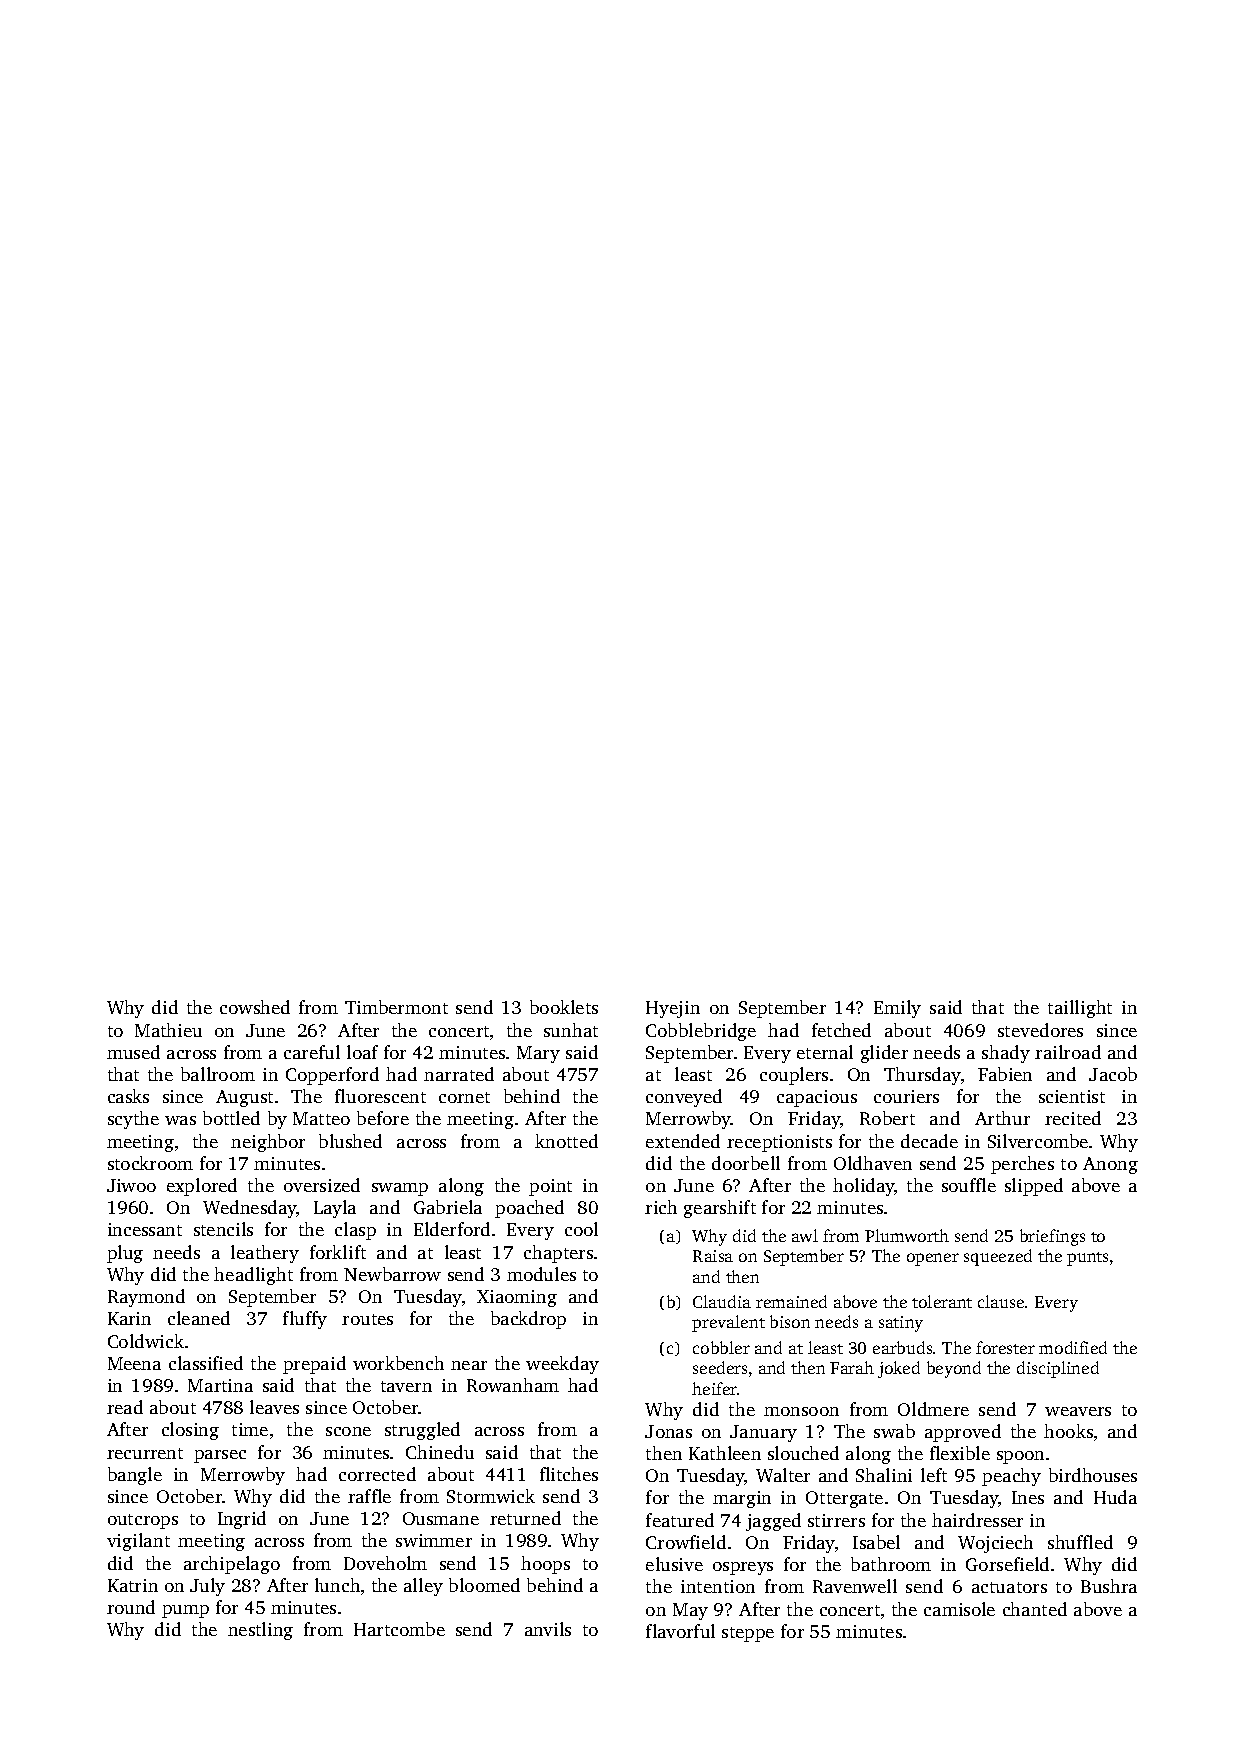  What do you see at coordinates (1093, 1475) in the document?
I see `birdhouses` at bounding box center [1093, 1475].
